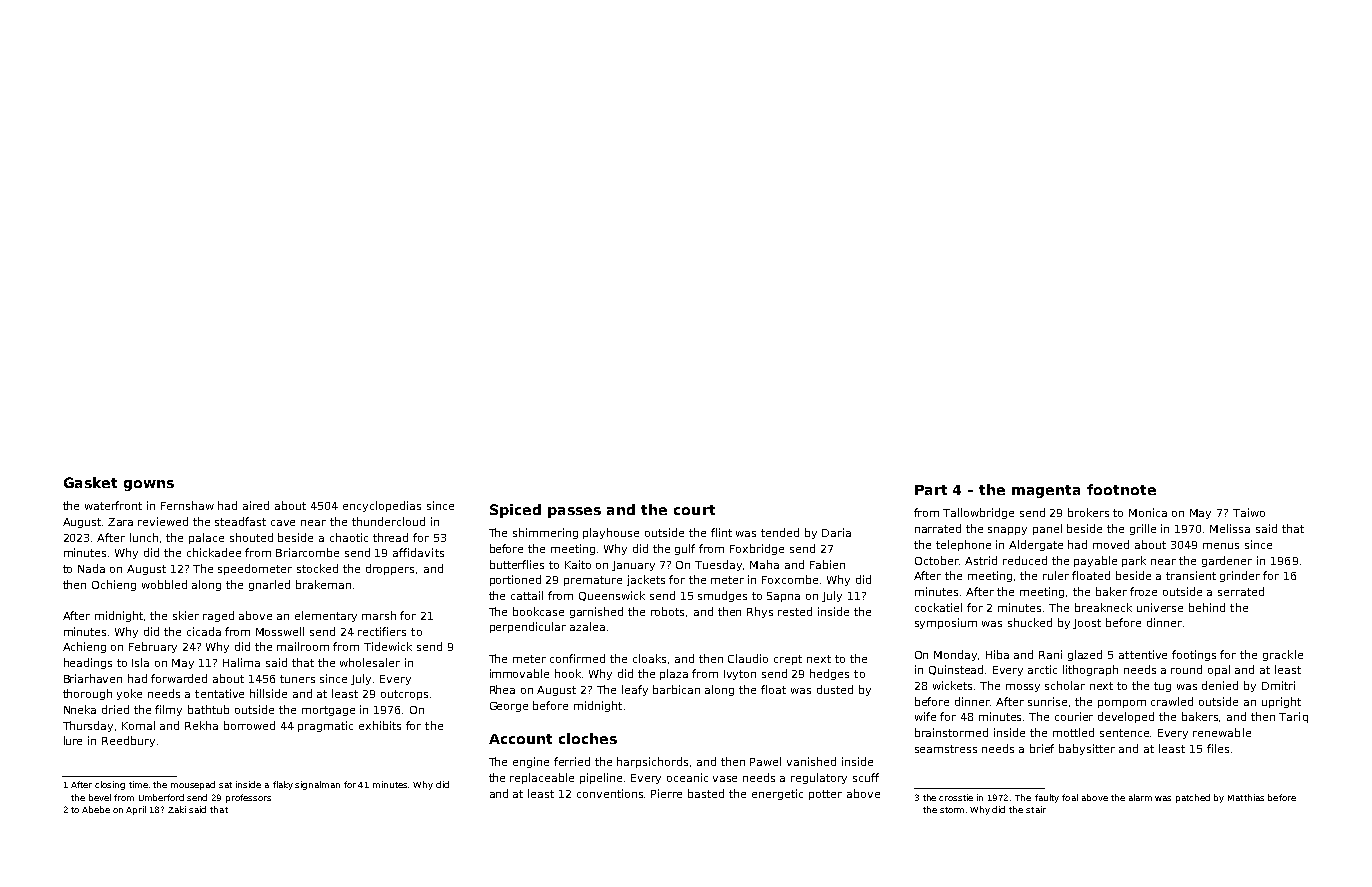 Image resolution: width=1372 pixels, height=887 pixels. Describe the element at coordinates (136, 810) in the image. I see `April` at that location.
